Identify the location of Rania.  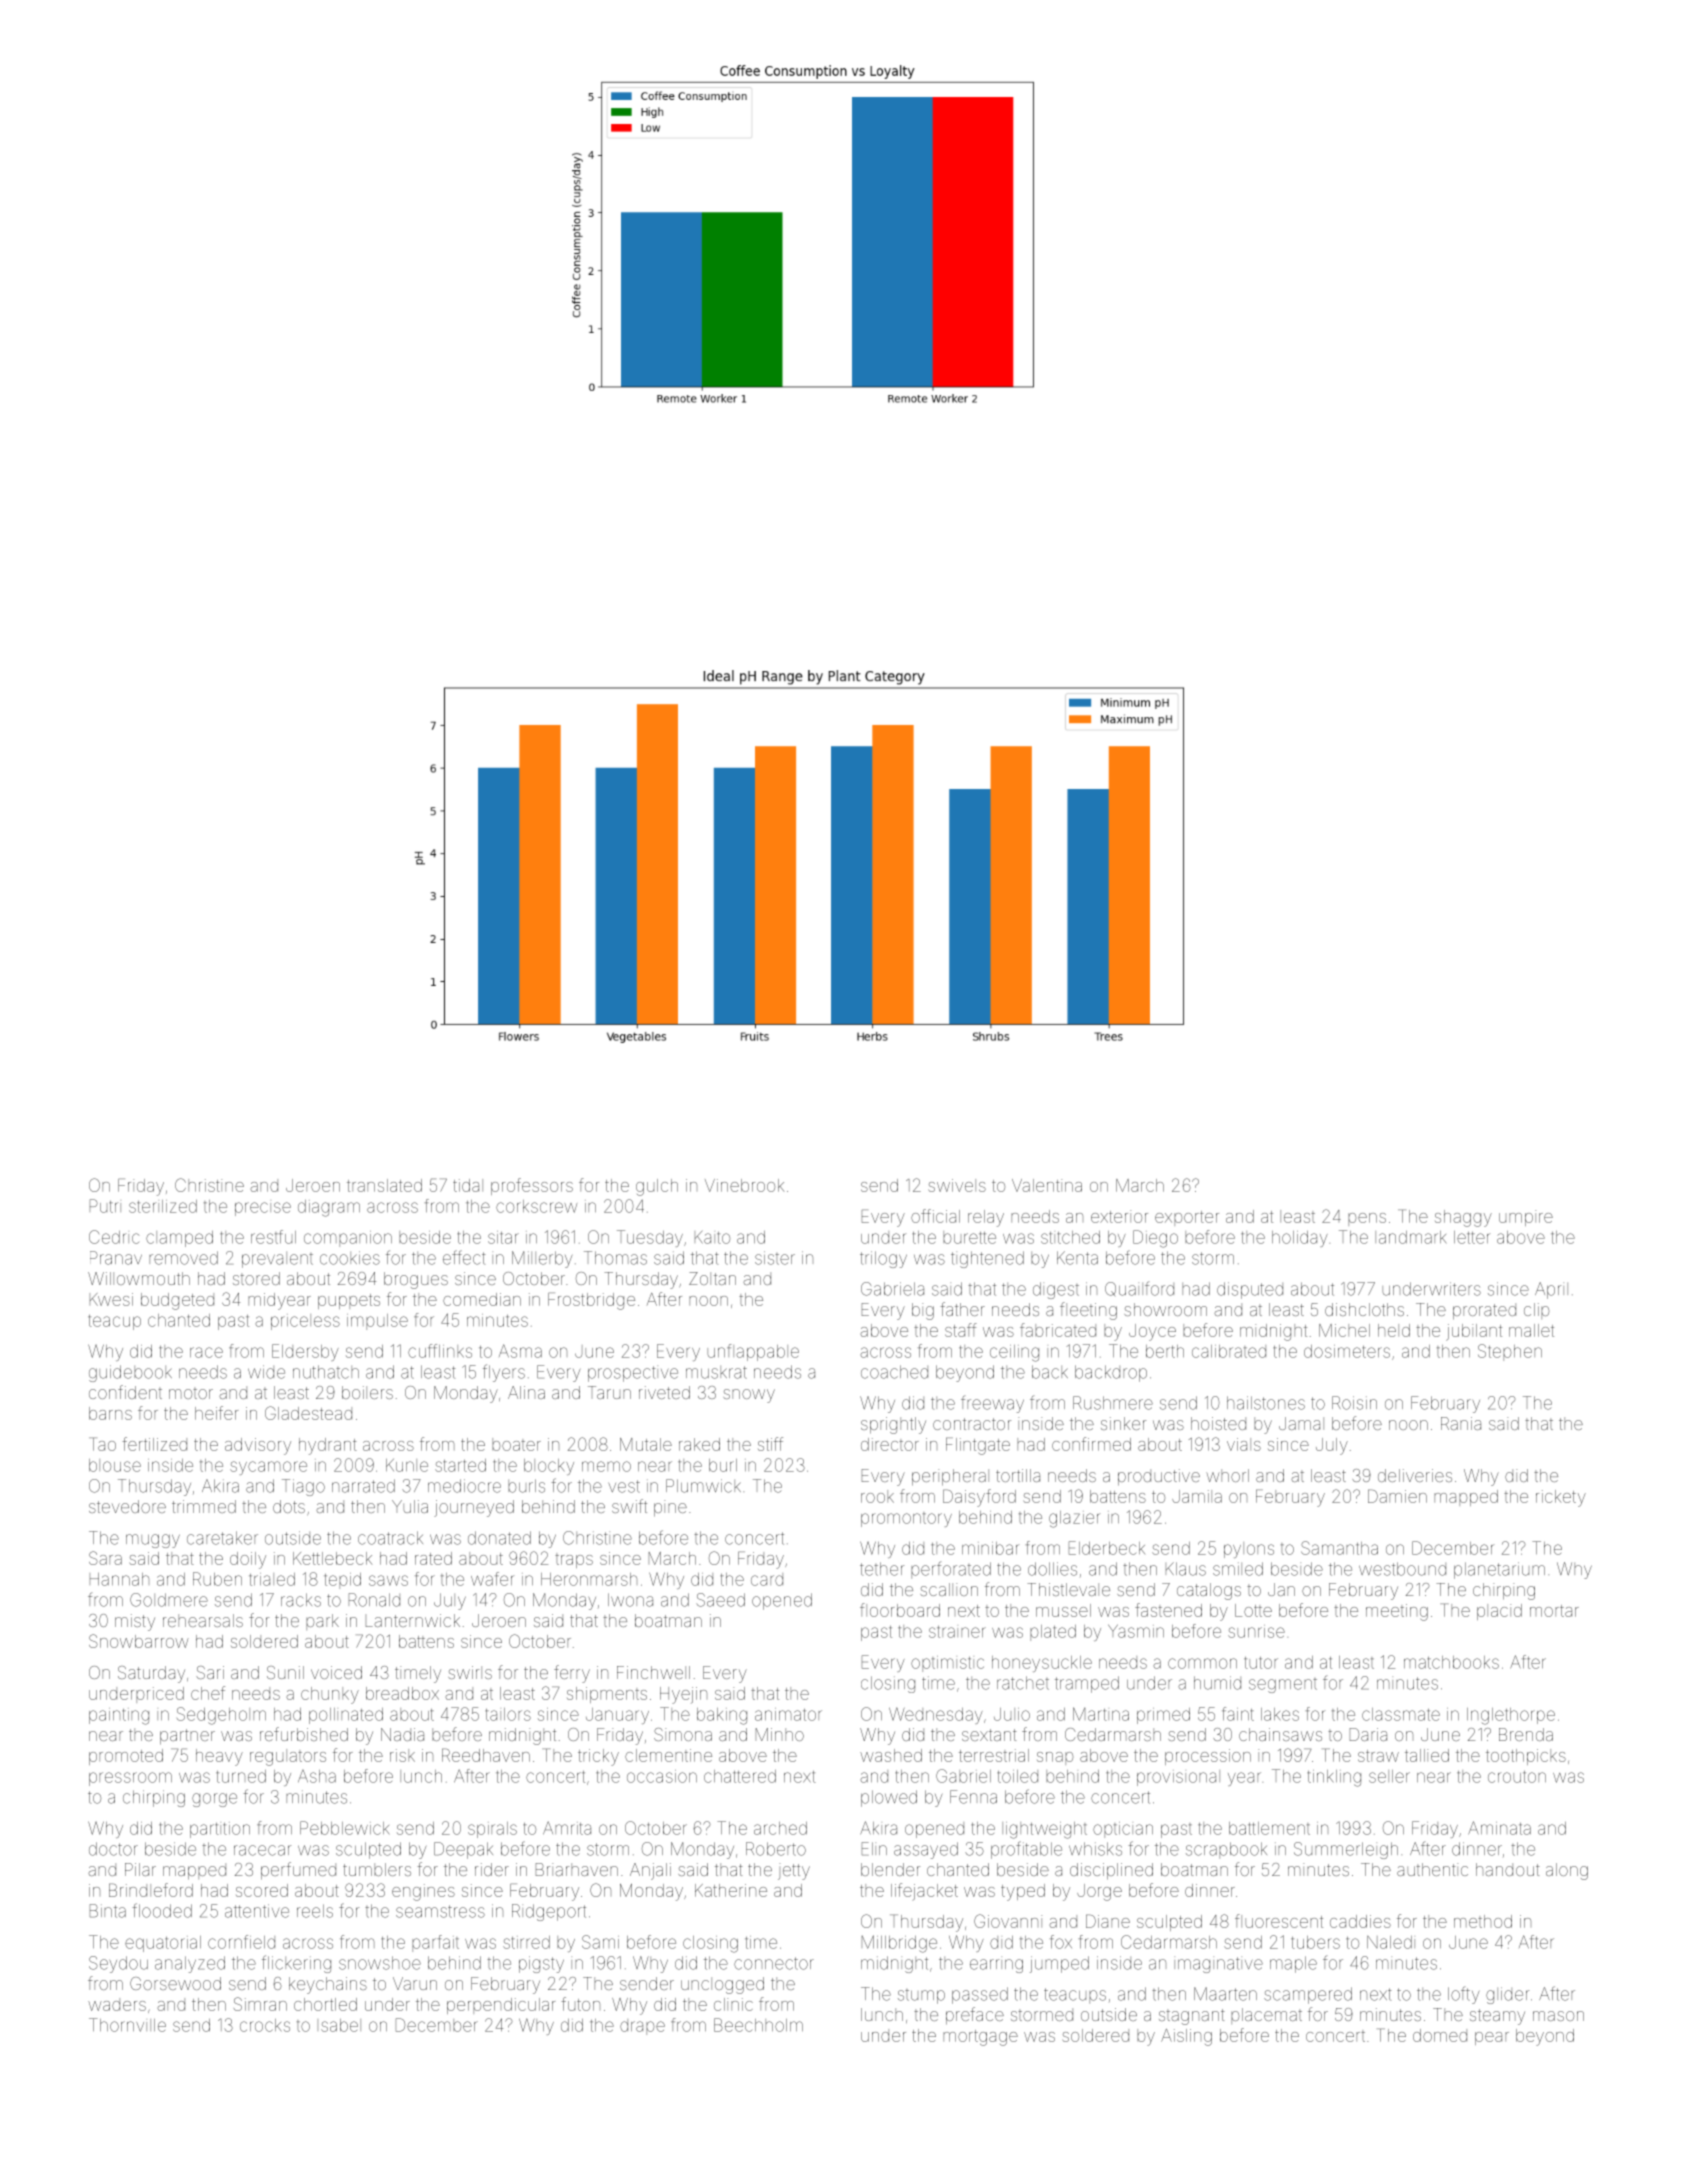
(1461, 1423).
